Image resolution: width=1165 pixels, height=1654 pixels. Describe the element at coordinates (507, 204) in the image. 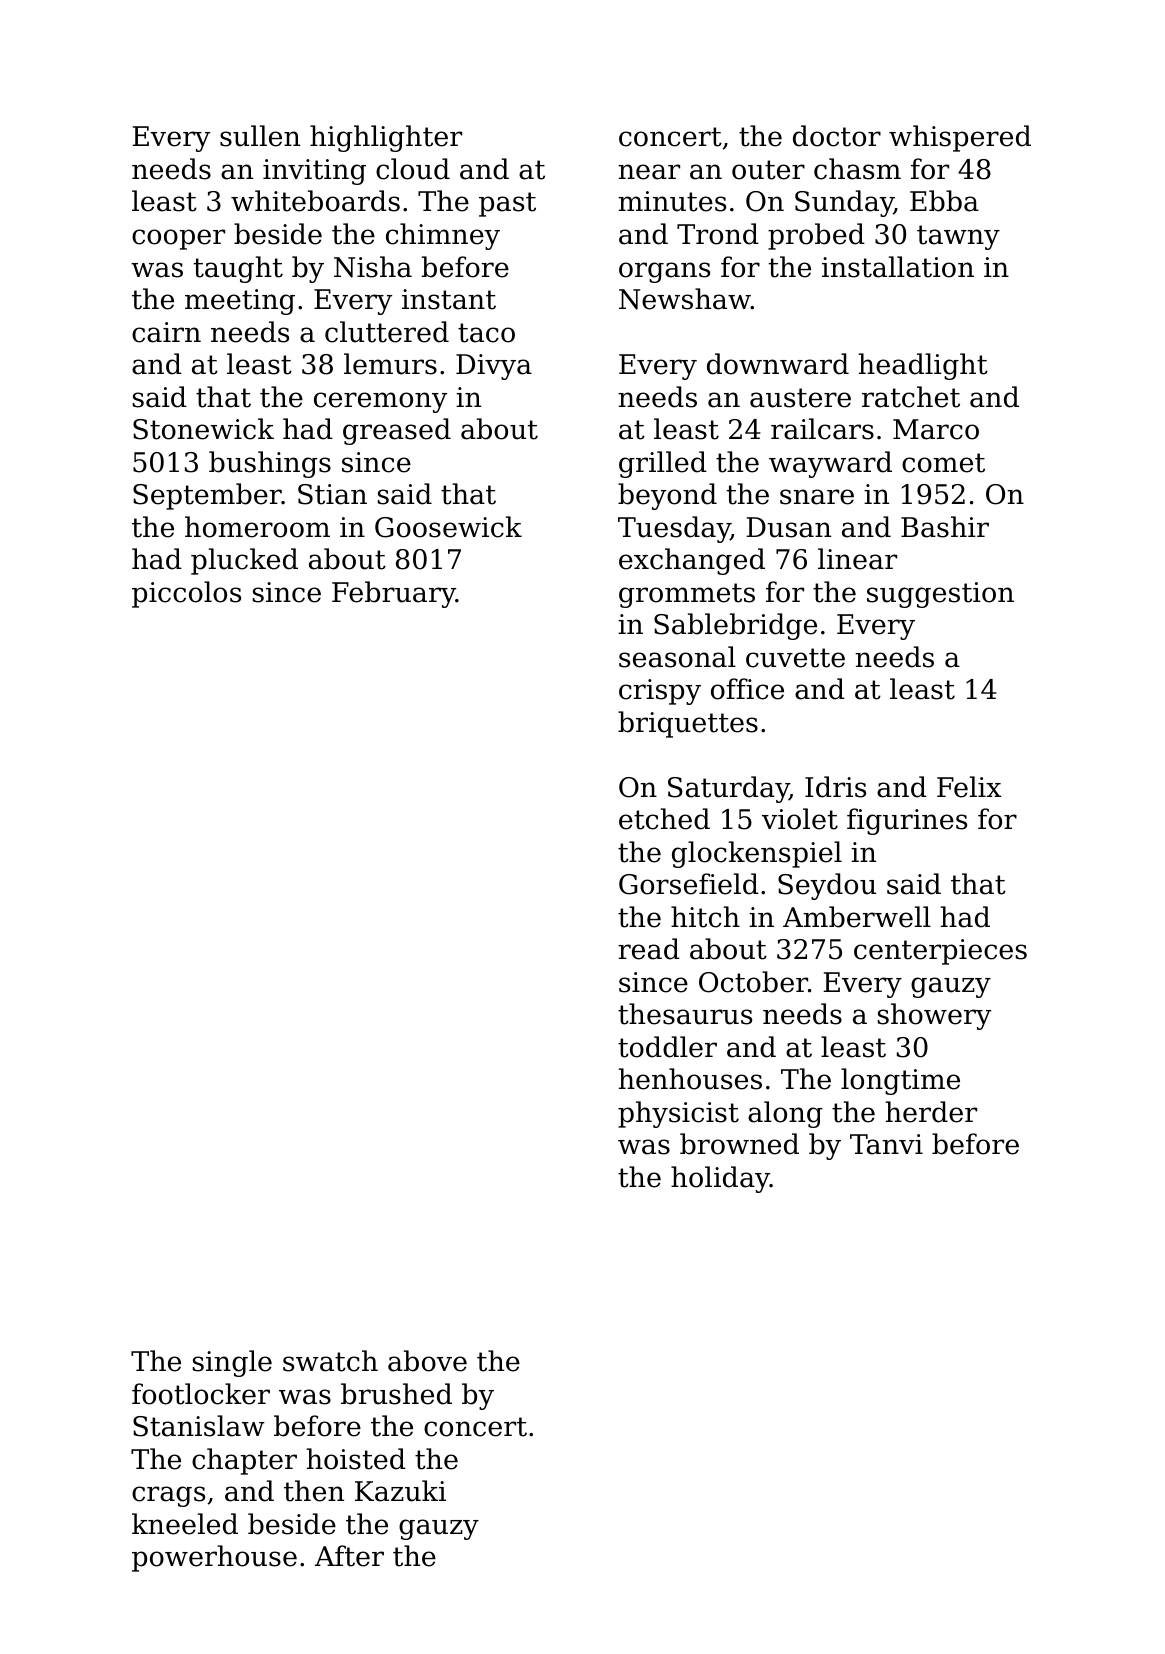

I see `past` at that location.
